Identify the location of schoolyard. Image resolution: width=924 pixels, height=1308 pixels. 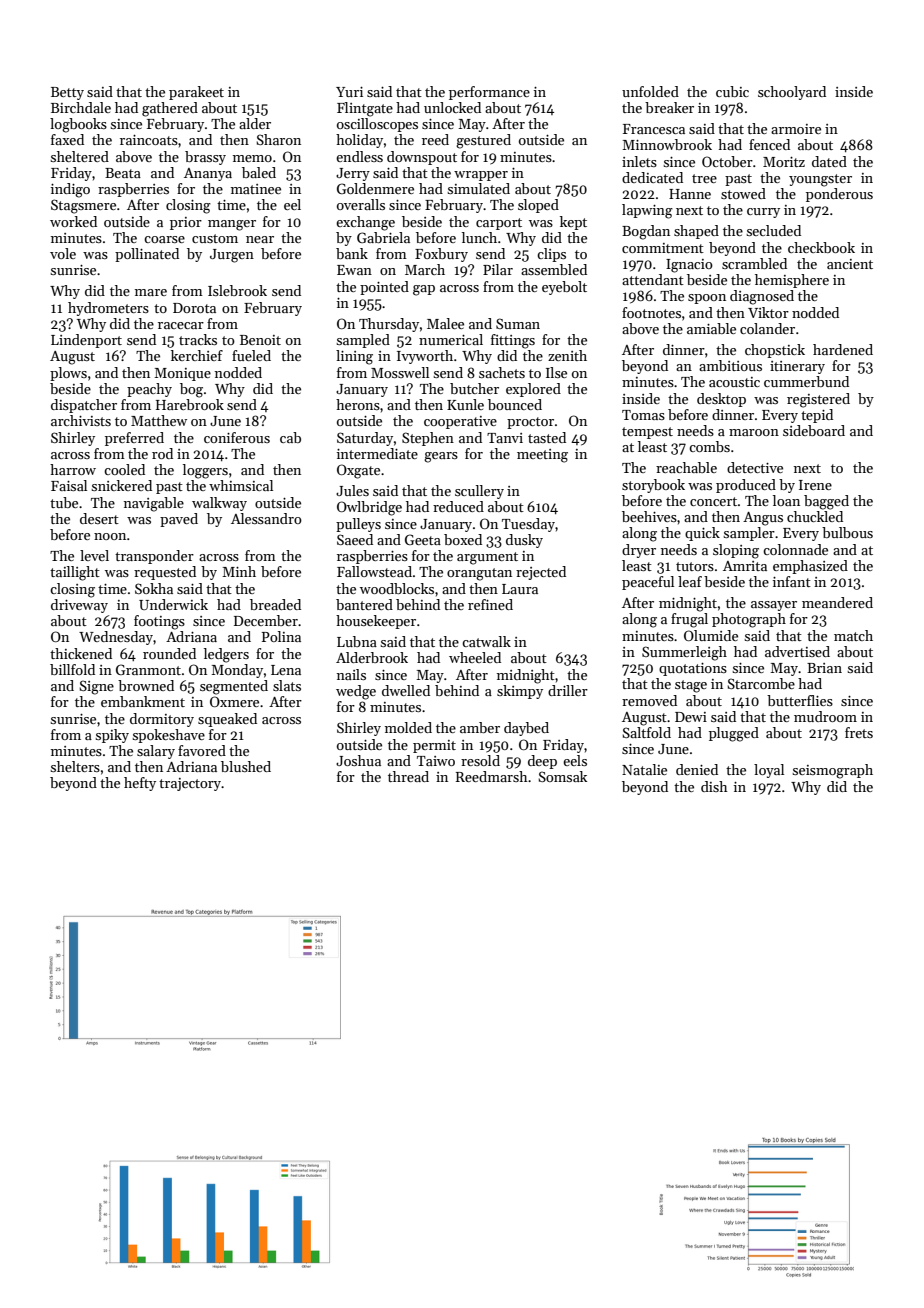
(792, 93).
